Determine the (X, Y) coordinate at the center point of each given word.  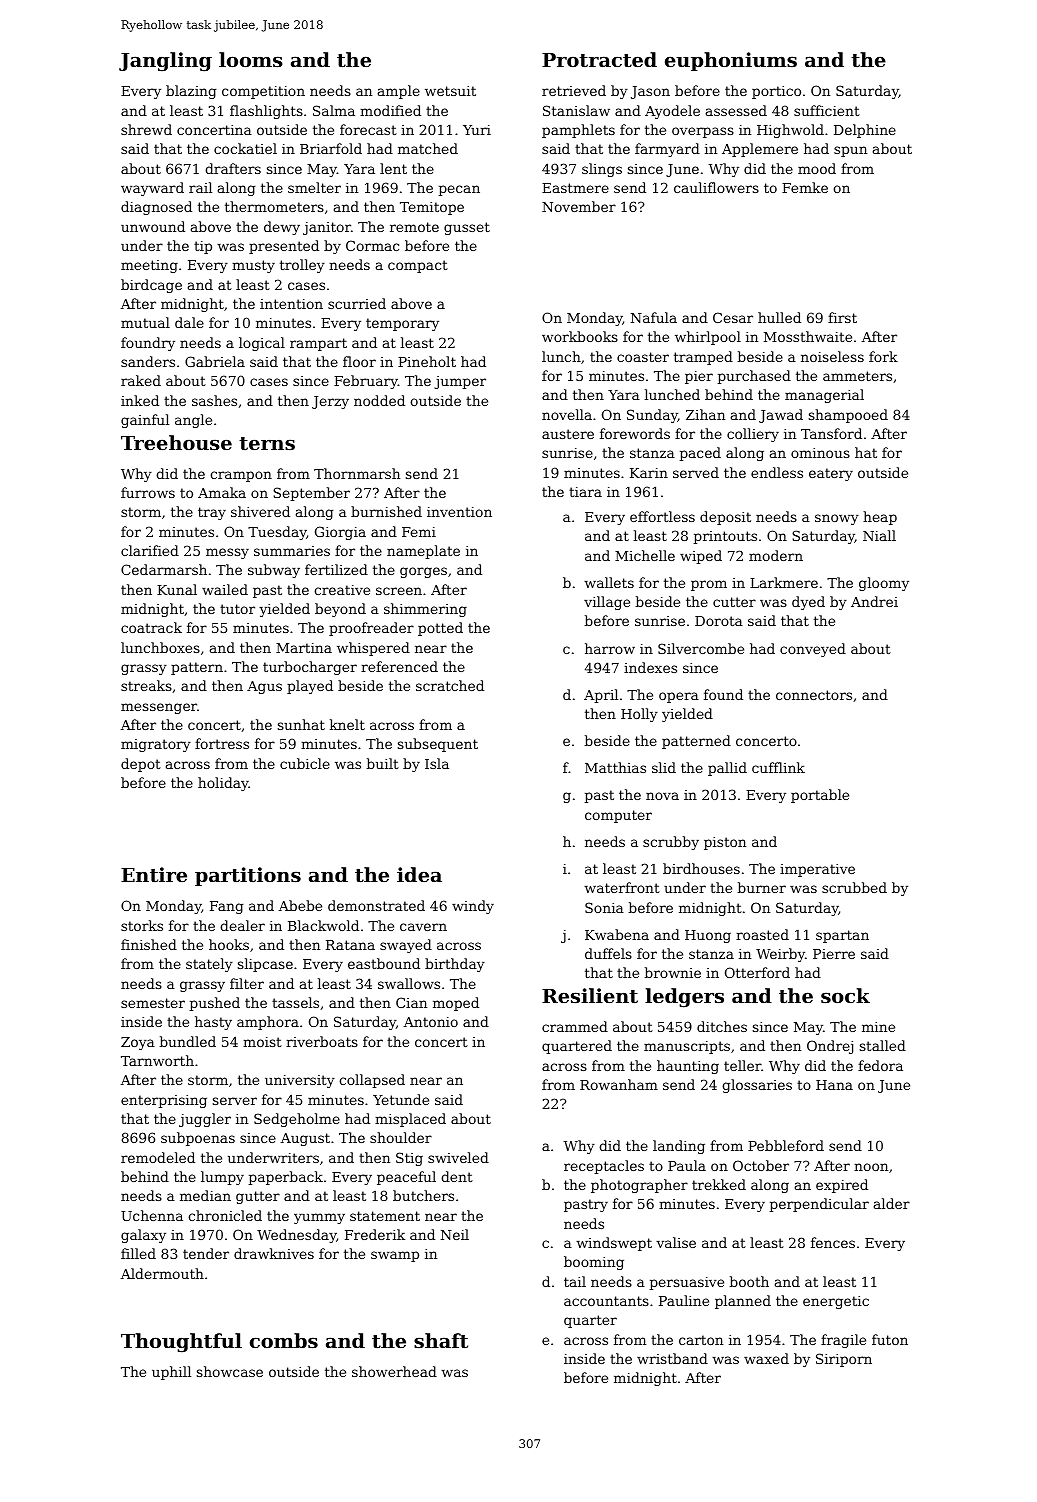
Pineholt (427, 361)
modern (776, 555)
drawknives (274, 1253)
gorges (423, 572)
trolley (302, 266)
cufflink (778, 767)
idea (419, 874)
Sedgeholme (297, 1120)
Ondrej (830, 1047)
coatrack (151, 627)
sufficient (827, 110)
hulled (779, 317)
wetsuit (450, 91)
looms (251, 60)
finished (149, 944)
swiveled (458, 1157)
